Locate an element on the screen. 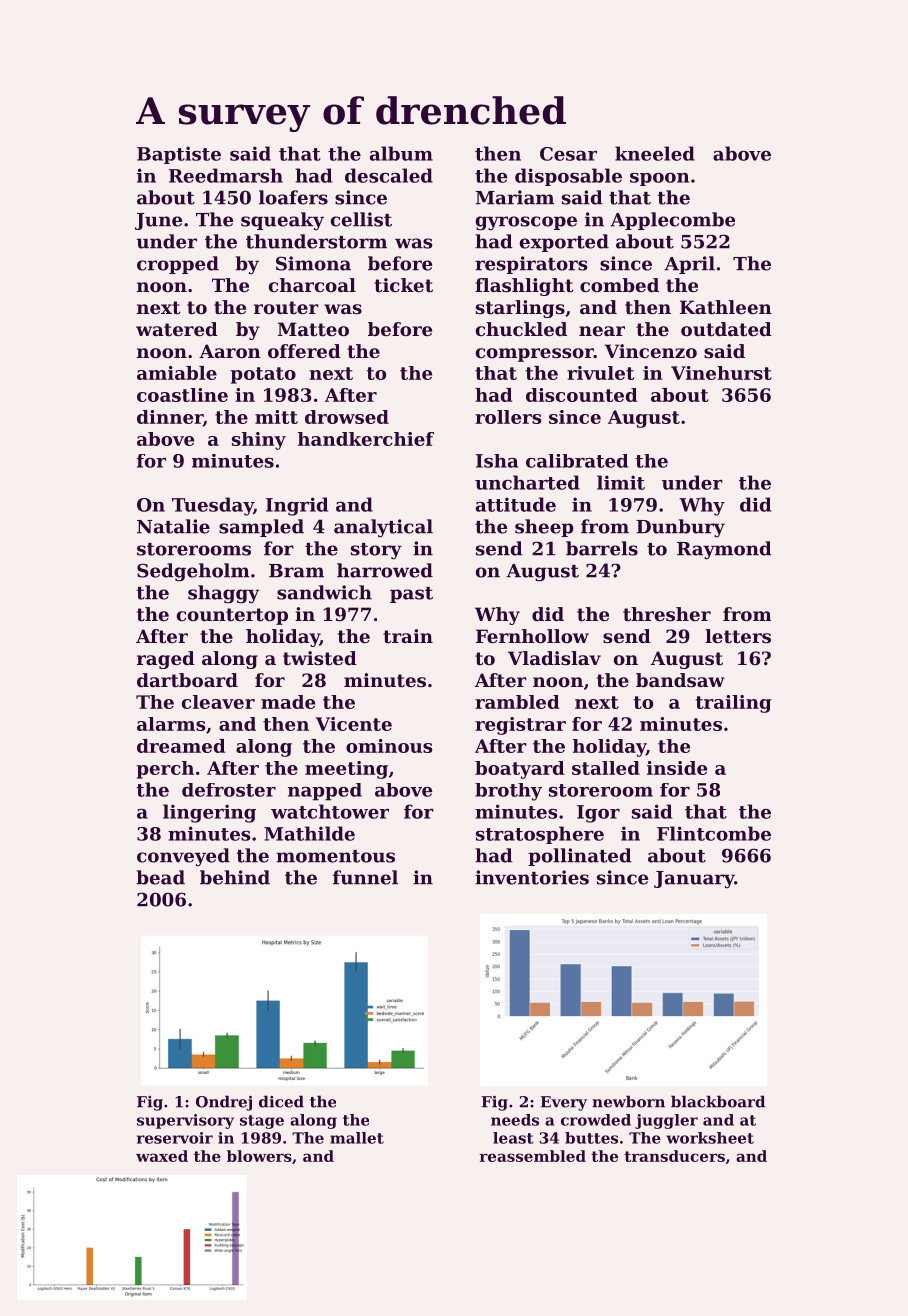 The image size is (908, 1316). thresher is located at coordinates (667, 614).
